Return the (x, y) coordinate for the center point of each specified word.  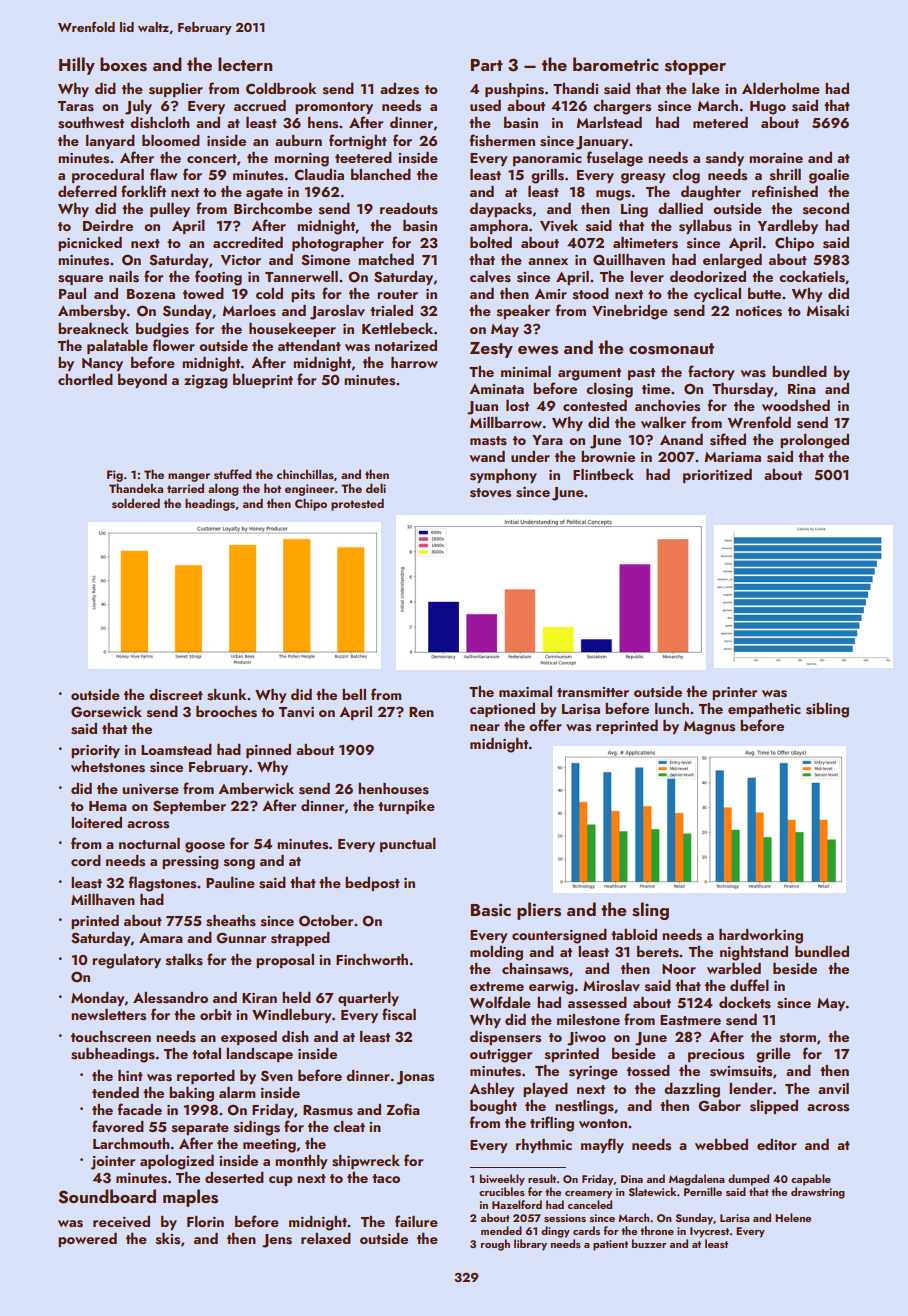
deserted (234, 1178)
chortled (85, 379)
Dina (632, 1179)
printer (734, 693)
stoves (490, 493)
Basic (491, 910)
